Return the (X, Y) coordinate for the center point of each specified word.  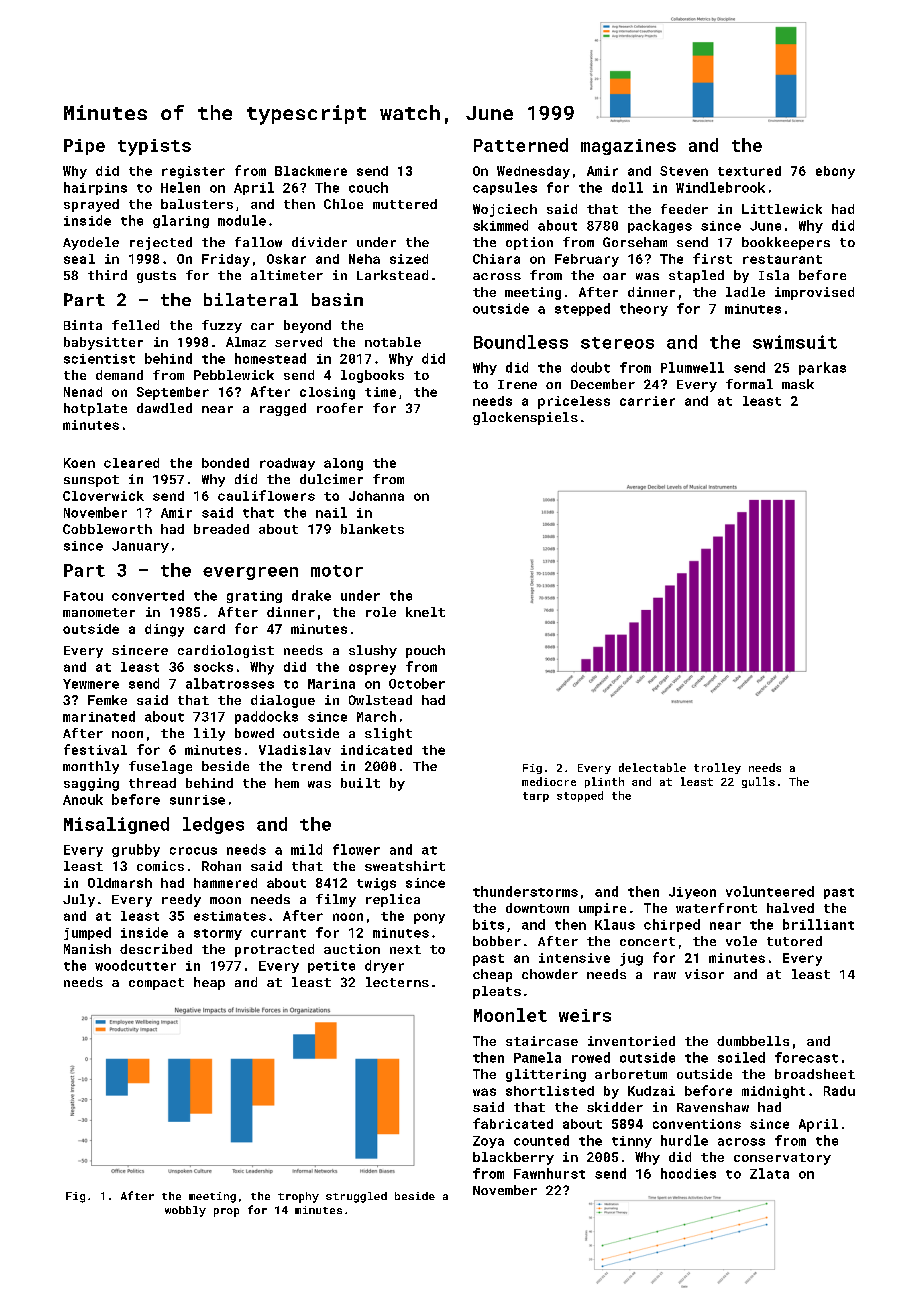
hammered (225, 883)
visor (704, 974)
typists (154, 147)
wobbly (185, 1211)
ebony (835, 172)
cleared (131, 463)
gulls (758, 782)
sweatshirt (405, 866)
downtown (537, 908)
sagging (91, 784)
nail (331, 512)
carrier (647, 401)
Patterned (521, 145)
